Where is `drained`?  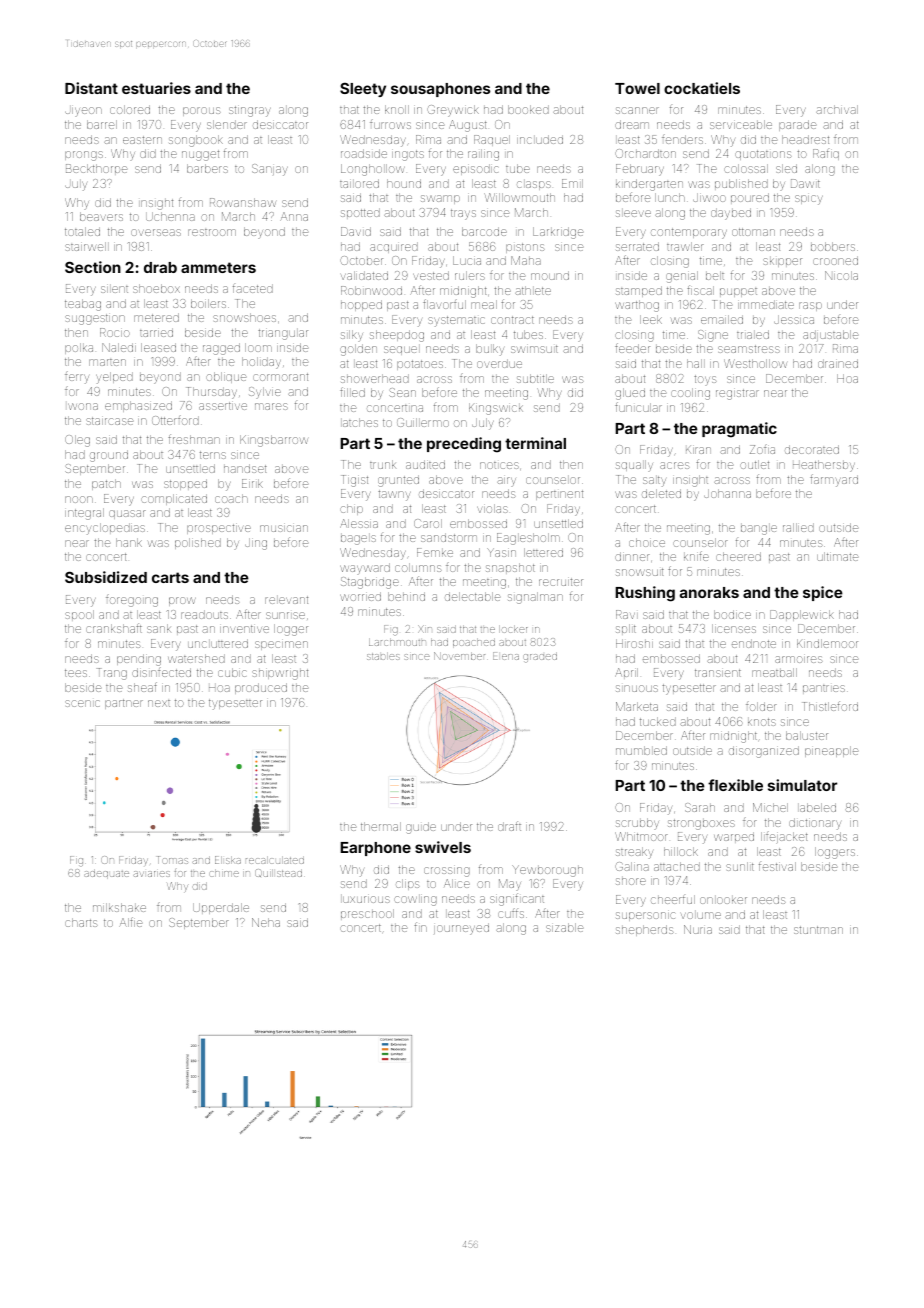
drained is located at coordinates (838, 363).
